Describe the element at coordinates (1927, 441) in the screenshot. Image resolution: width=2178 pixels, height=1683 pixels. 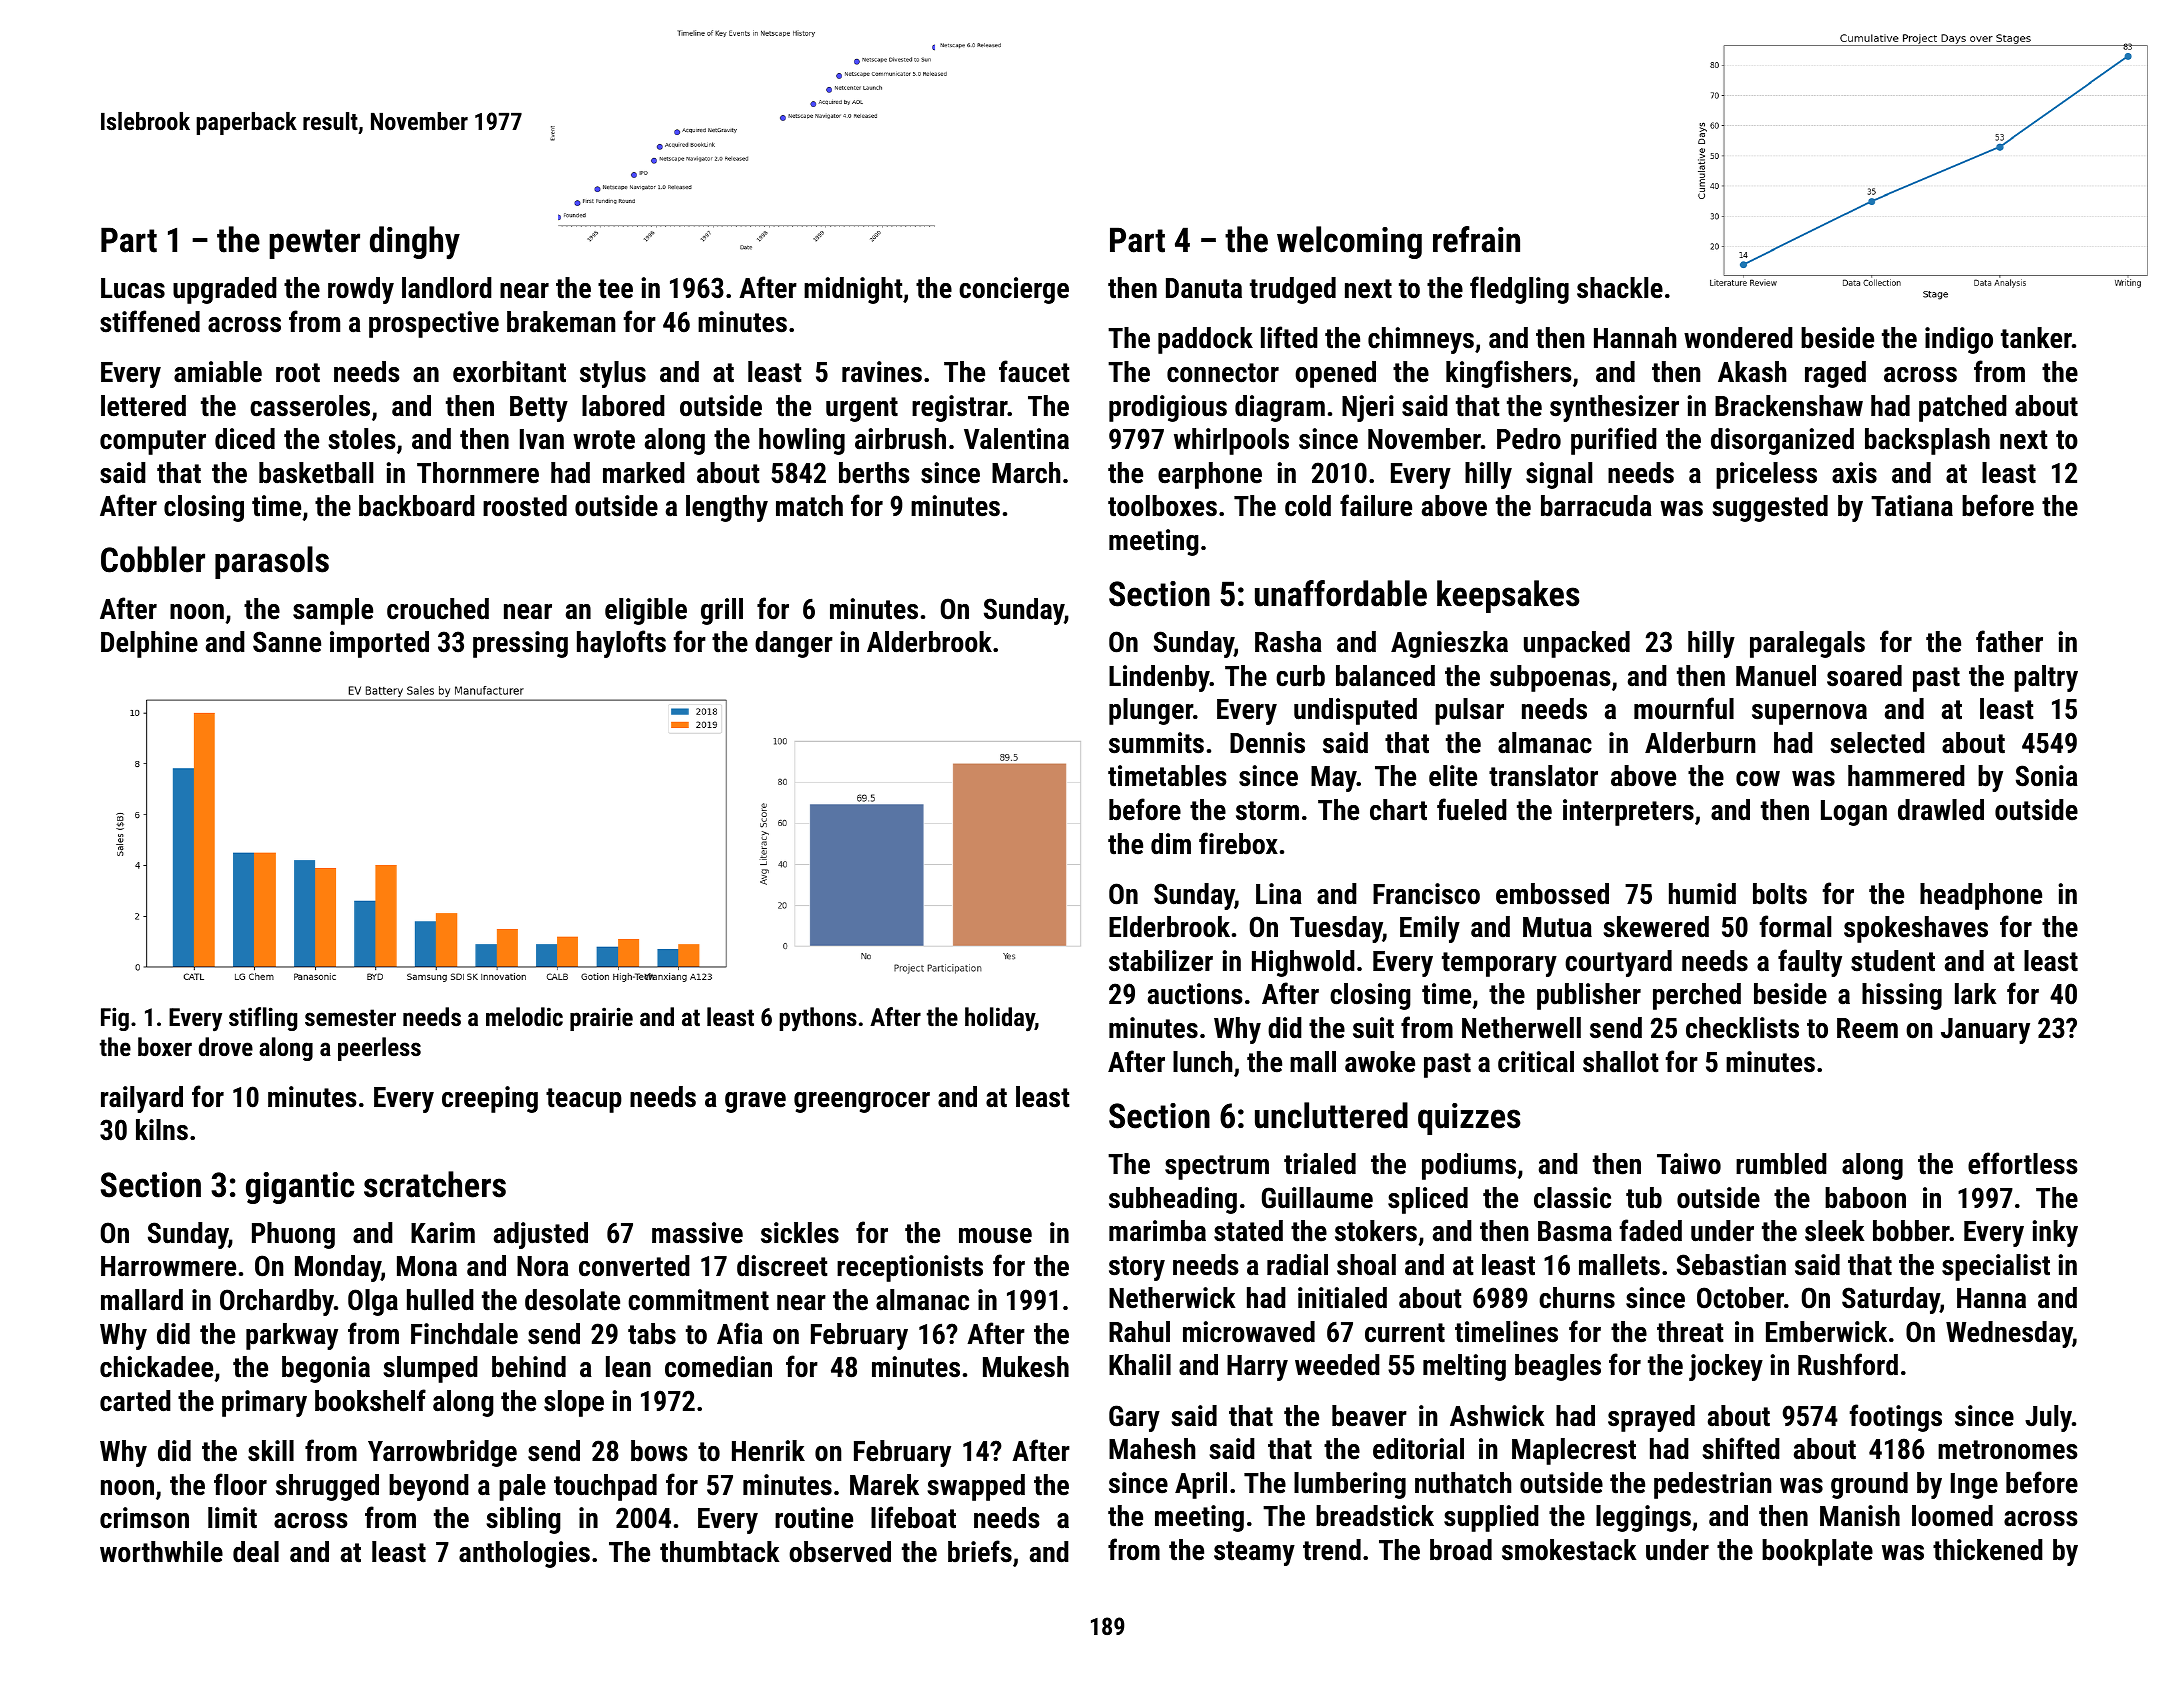
I see `backsplash` at that location.
